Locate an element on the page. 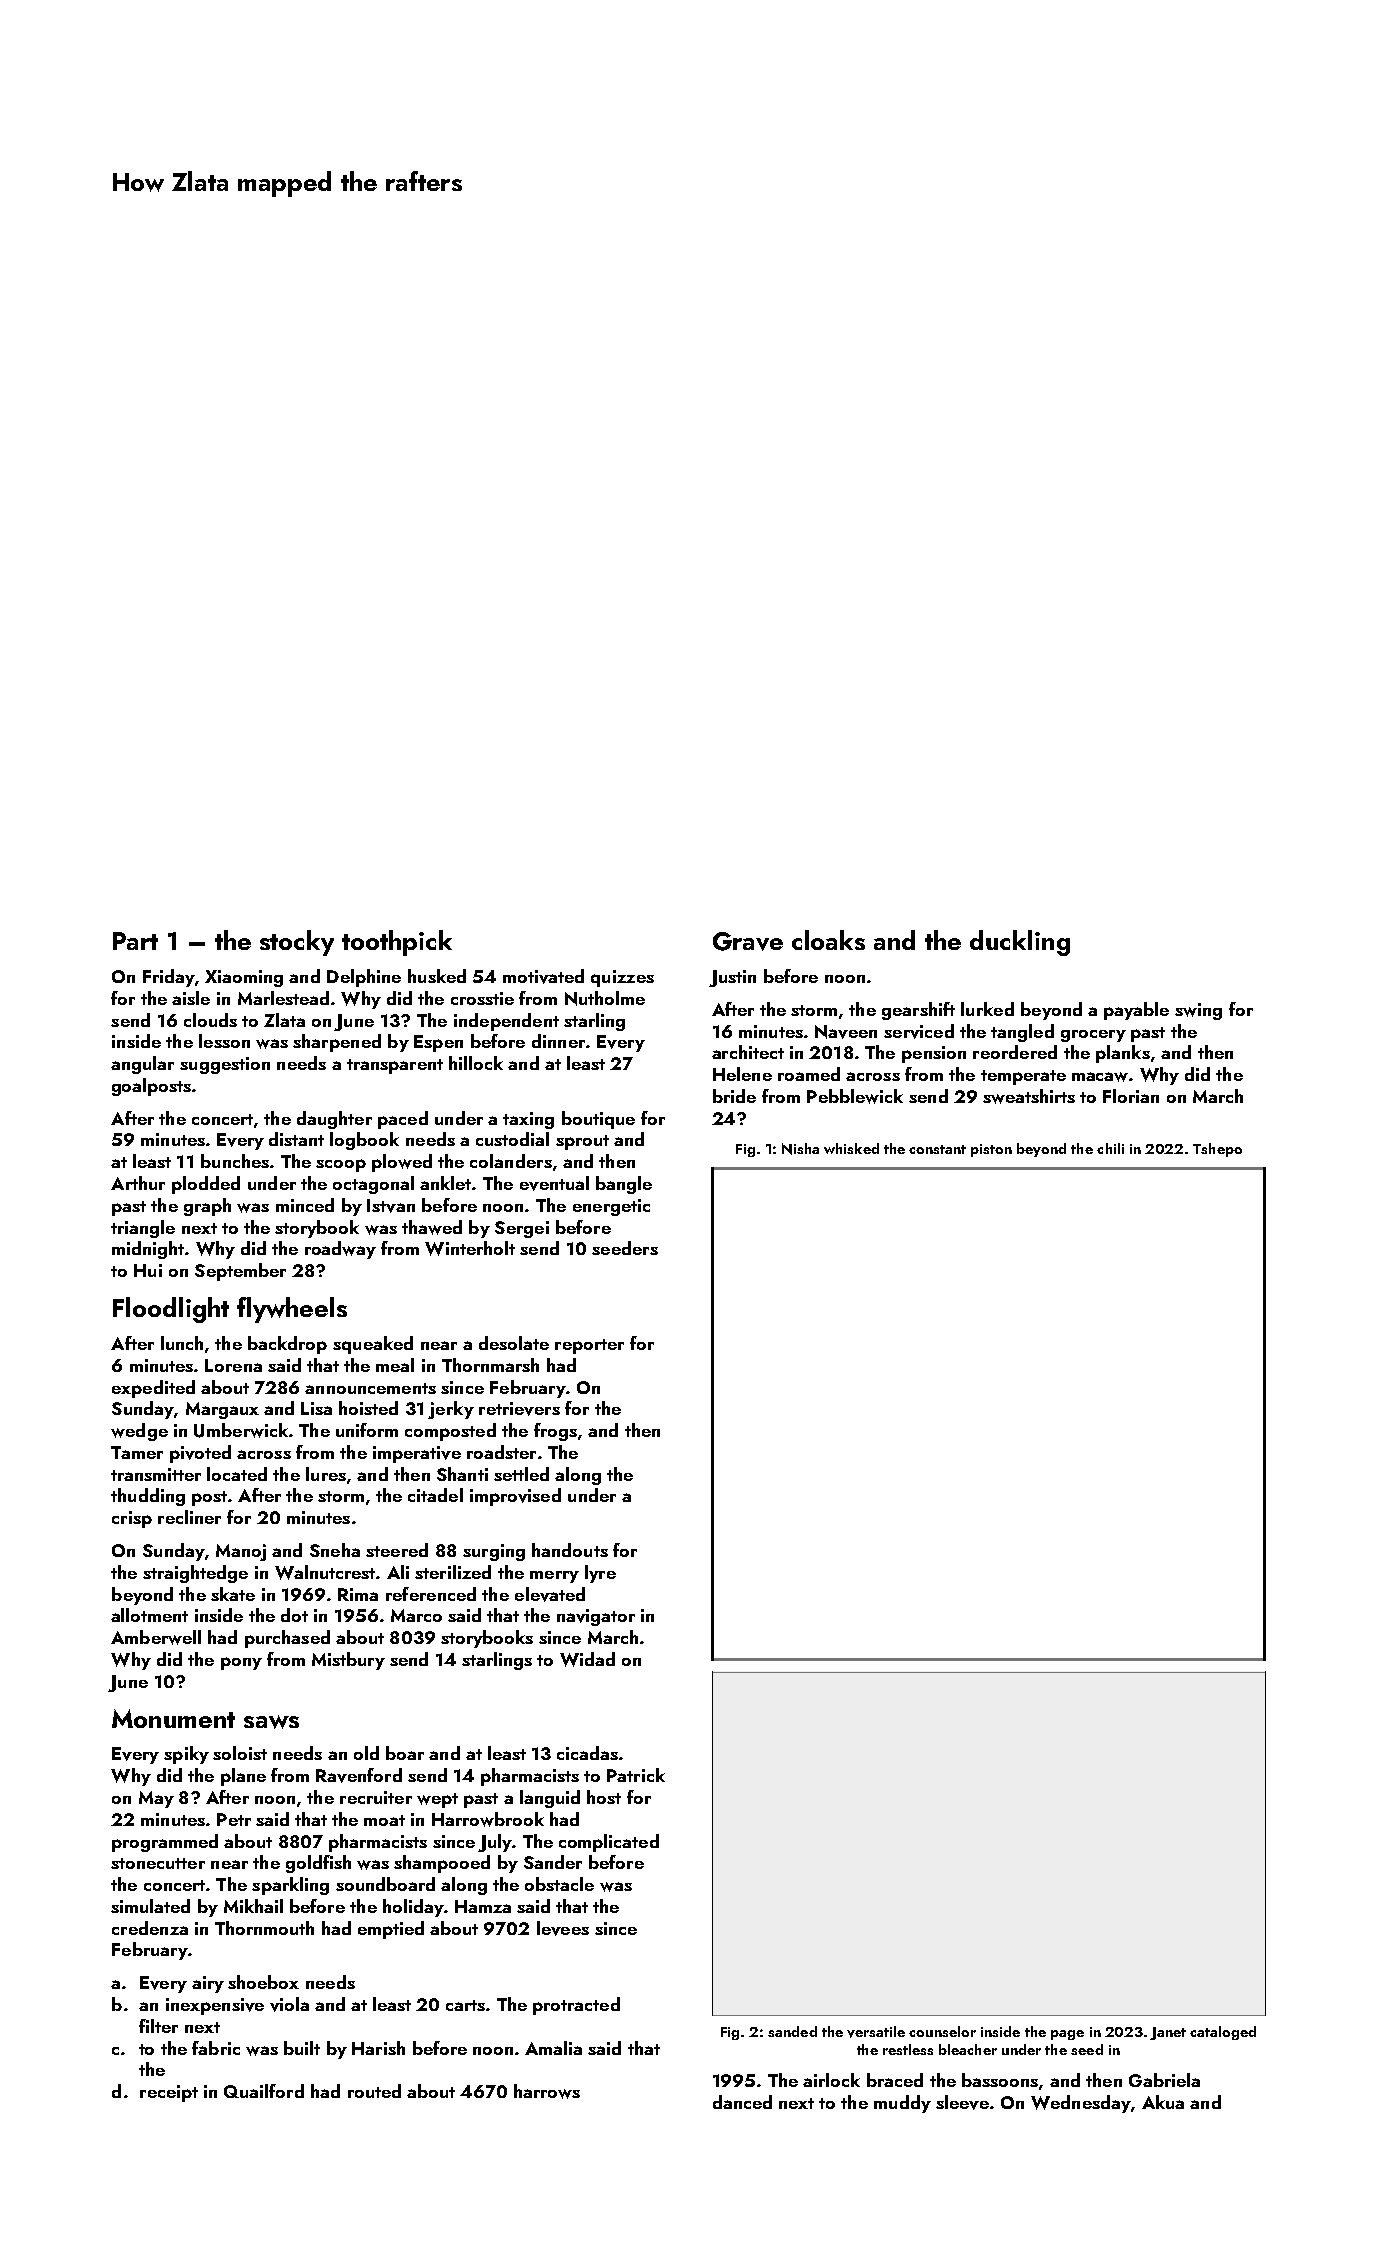 This document has height=2268, width=1377. lyre is located at coordinates (600, 1574).
